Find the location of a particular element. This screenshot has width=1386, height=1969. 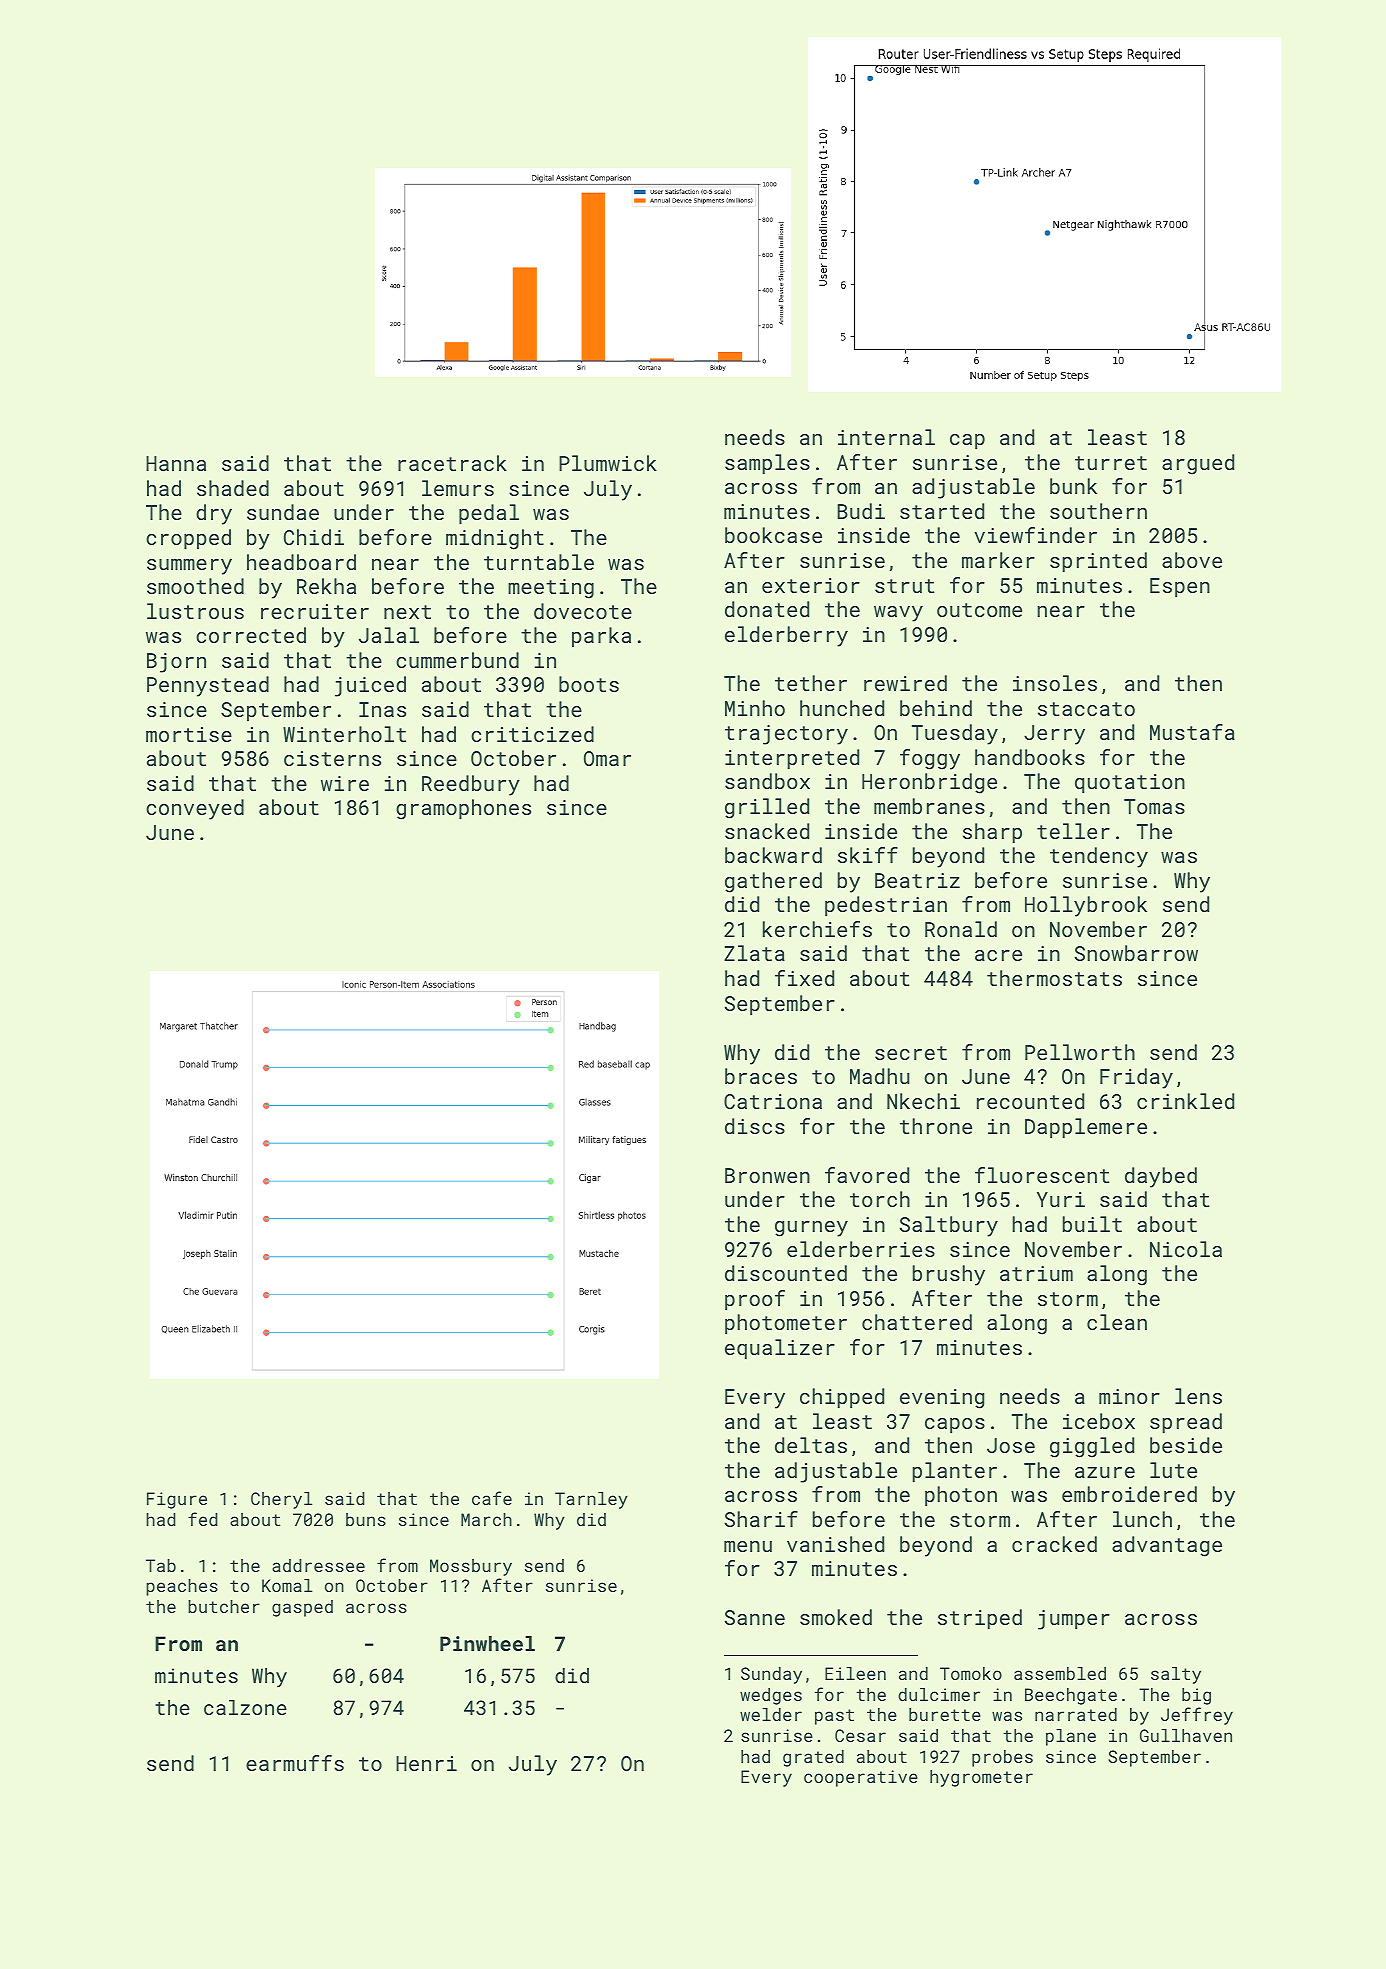

elderberry is located at coordinates (786, 636).
